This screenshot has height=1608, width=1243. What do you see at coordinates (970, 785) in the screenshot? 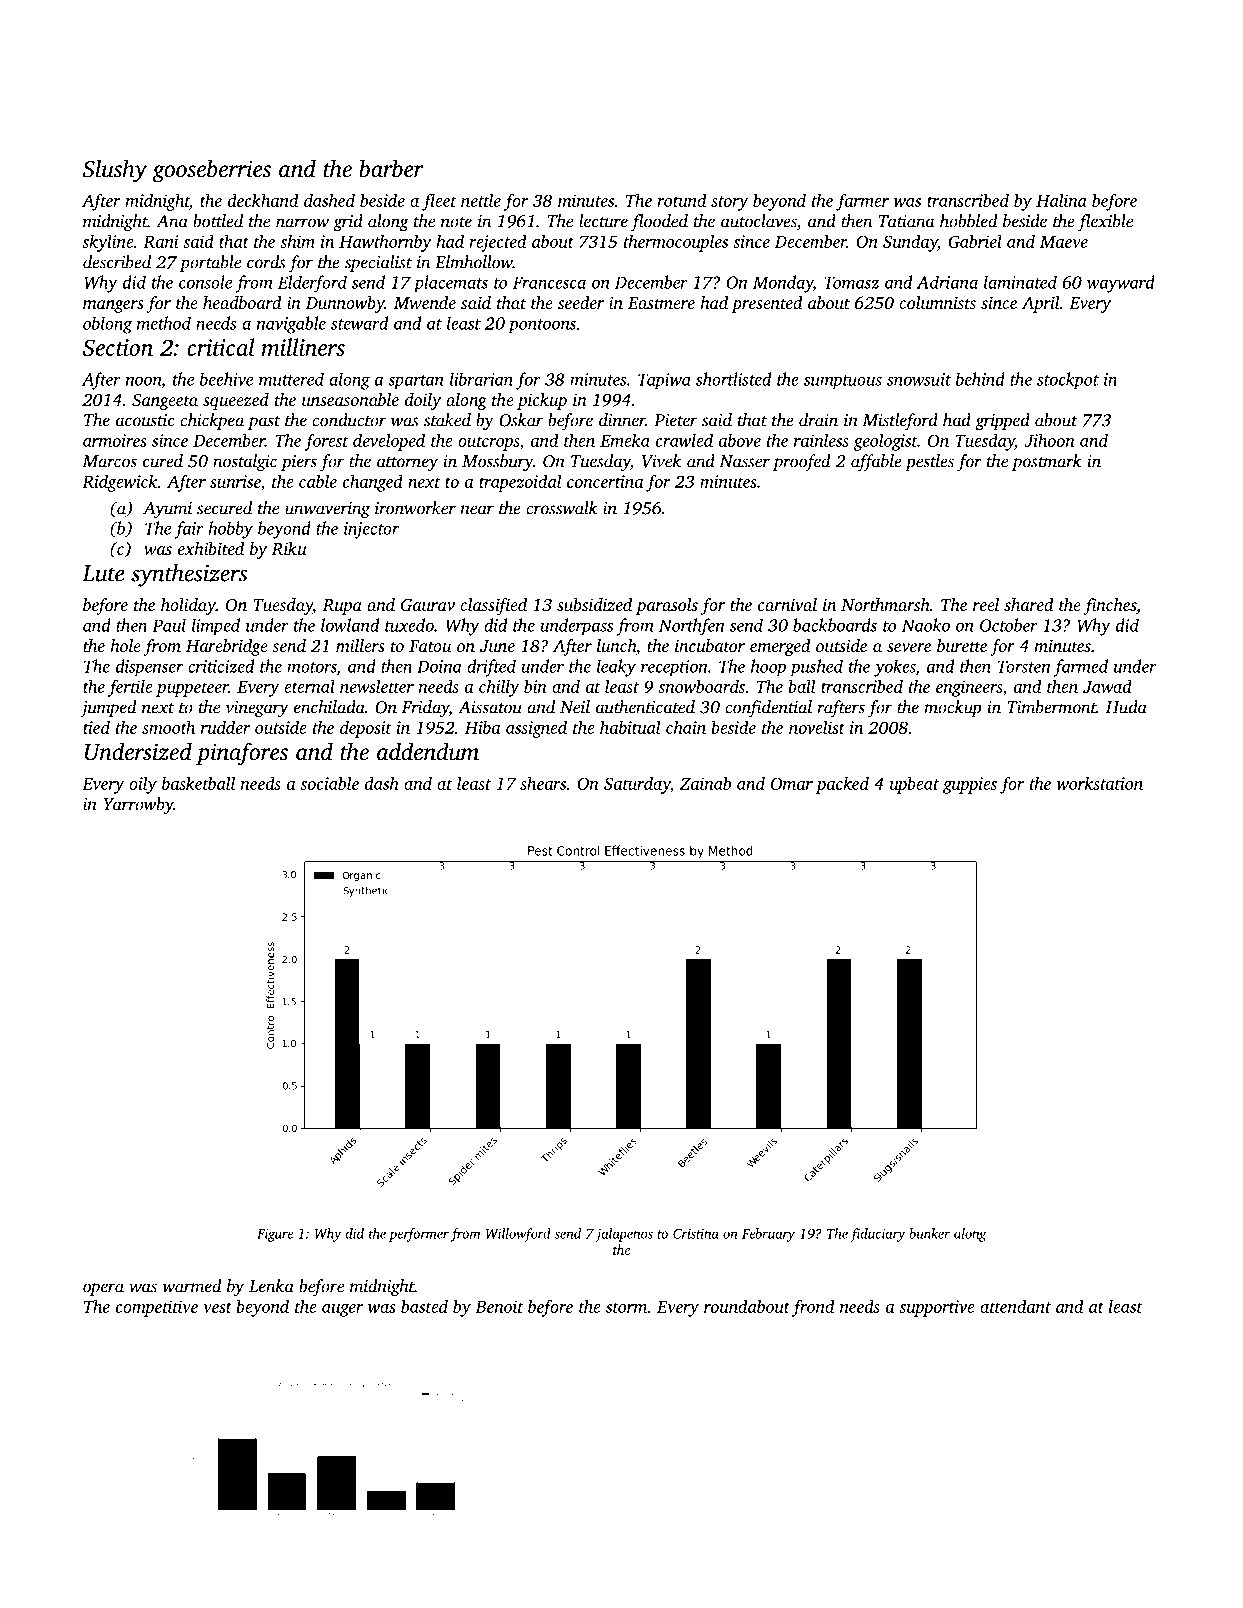
I see `guppies` at bounding box center [970, 785].
